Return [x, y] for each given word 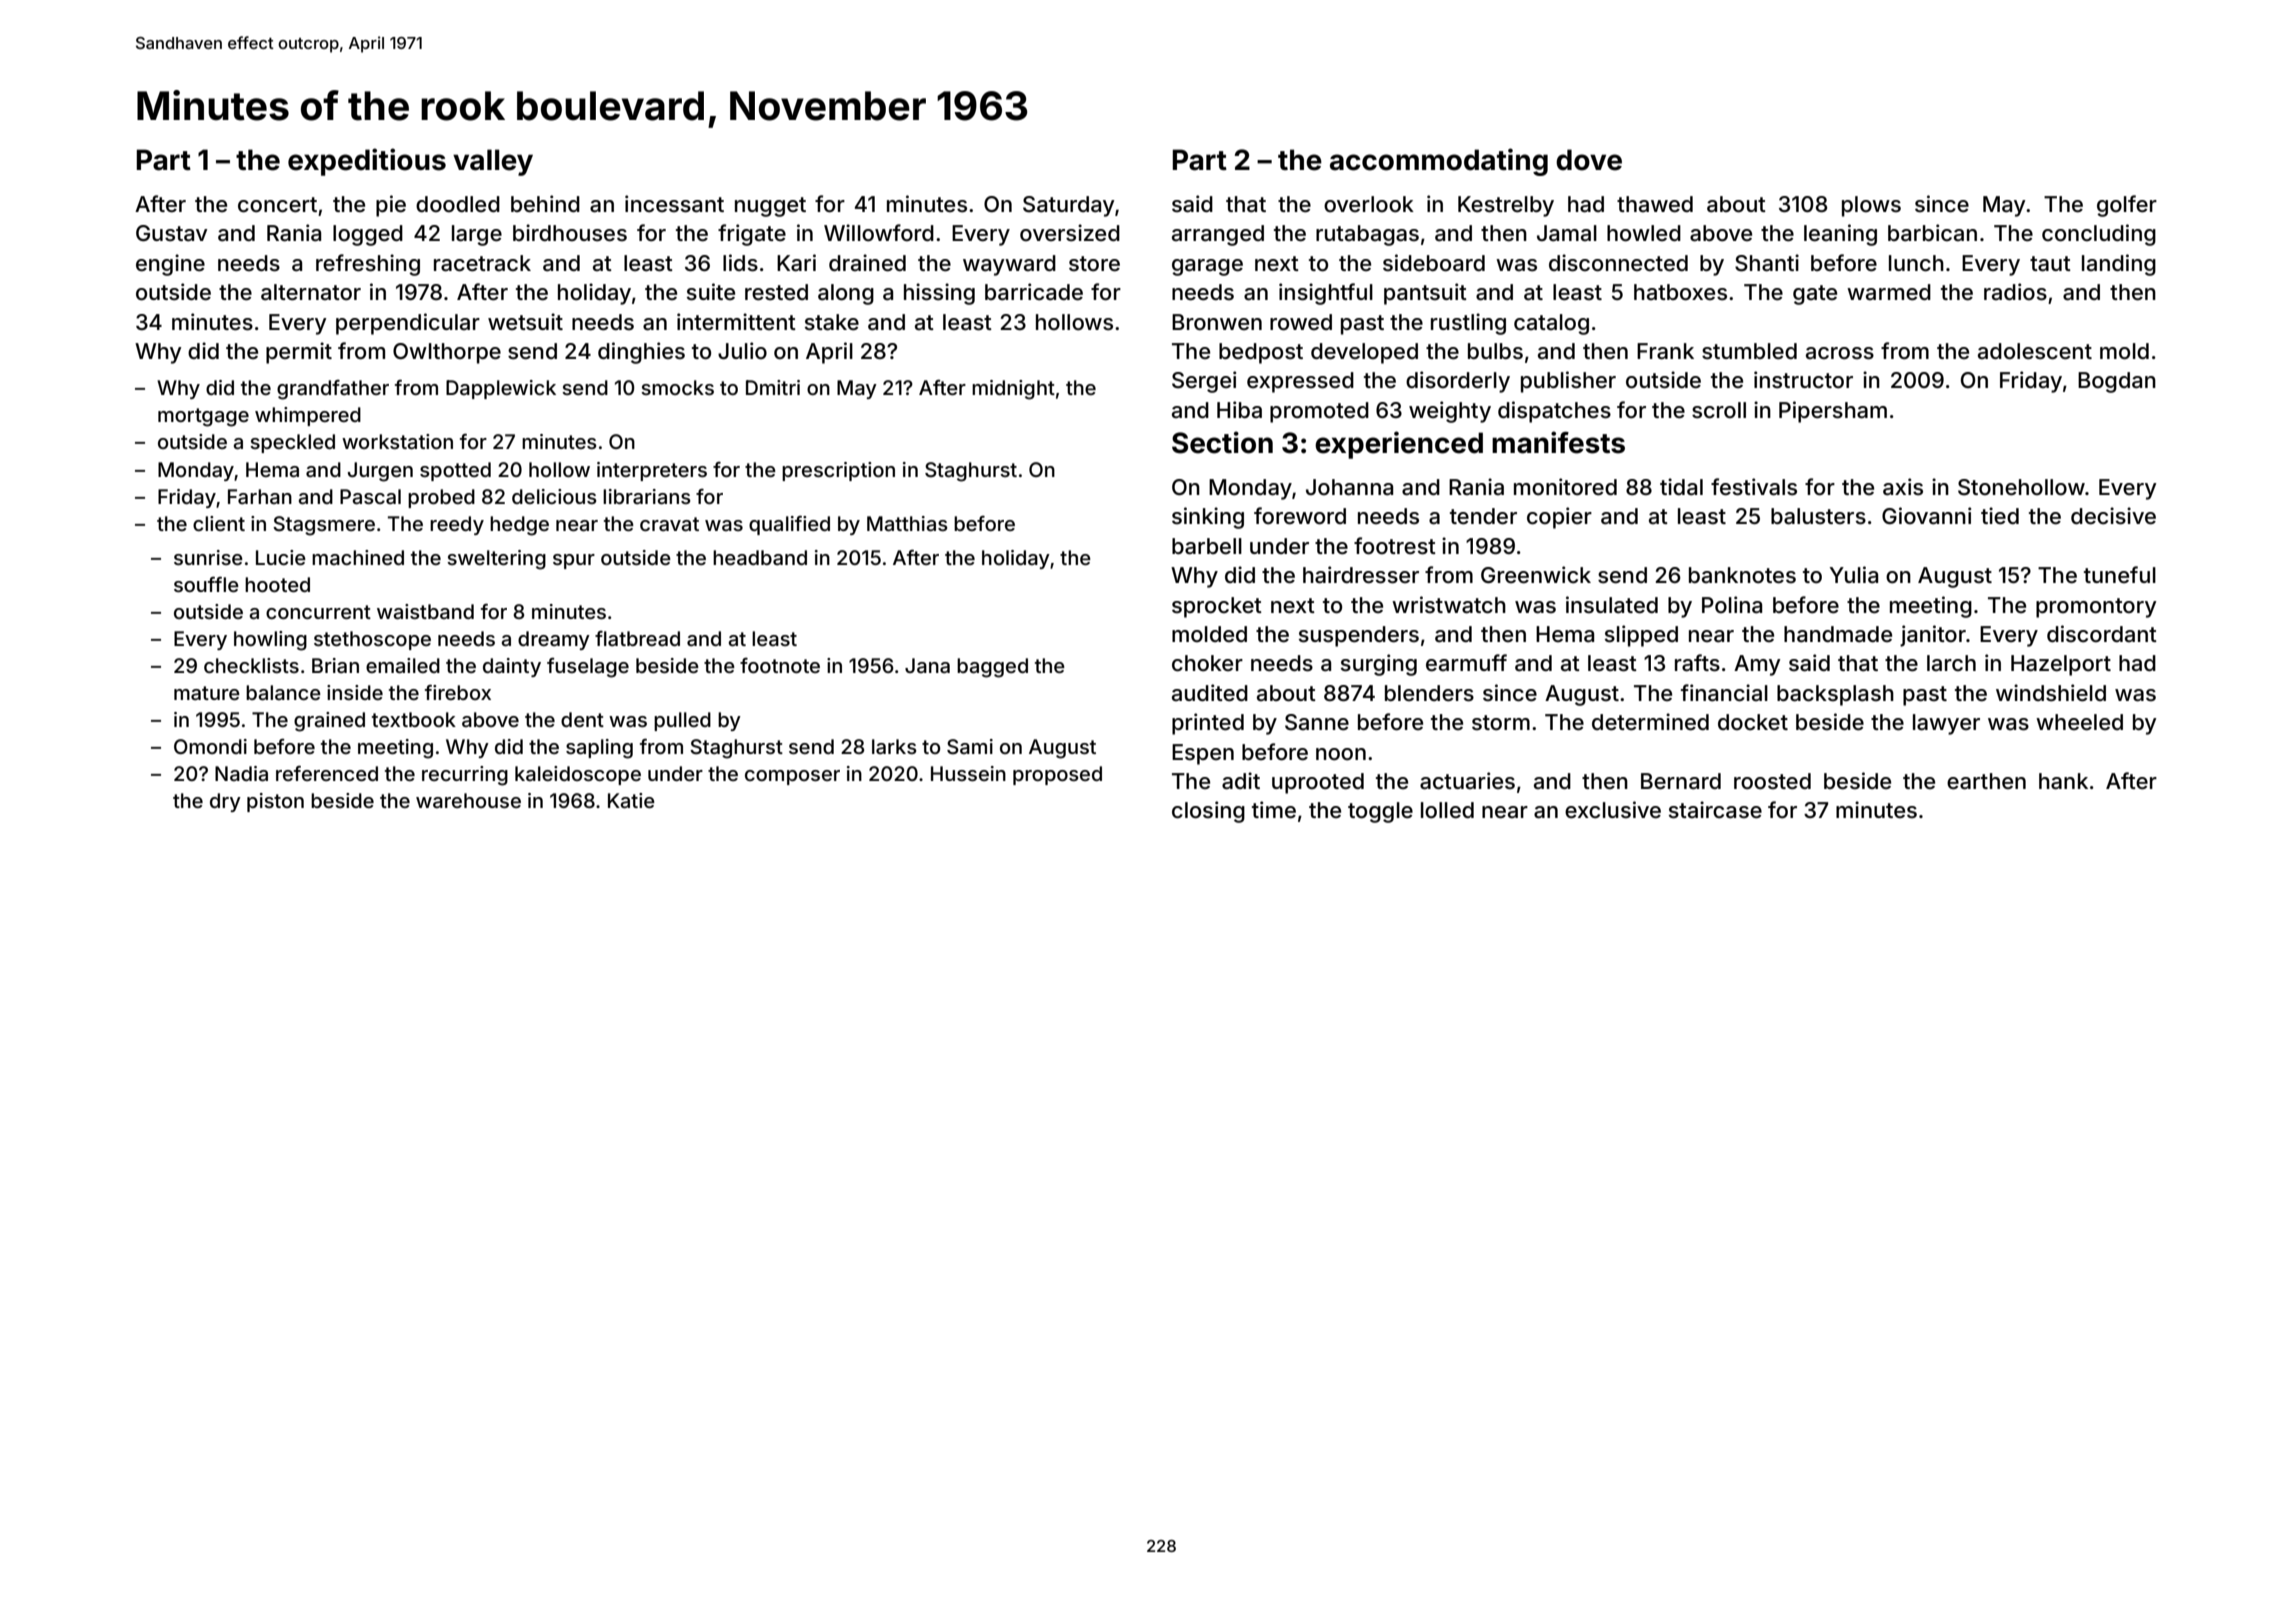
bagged [992, 668]
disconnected [1618, 263]
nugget [770, 207]
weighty [1450, 412]
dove [1589, 160]
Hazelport [2061, 665]
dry [225, 802]
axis [1903, 487]
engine [170, 265]
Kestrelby [1506, 206]
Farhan [260, 496]
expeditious [367, 162]
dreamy [554, 640]
